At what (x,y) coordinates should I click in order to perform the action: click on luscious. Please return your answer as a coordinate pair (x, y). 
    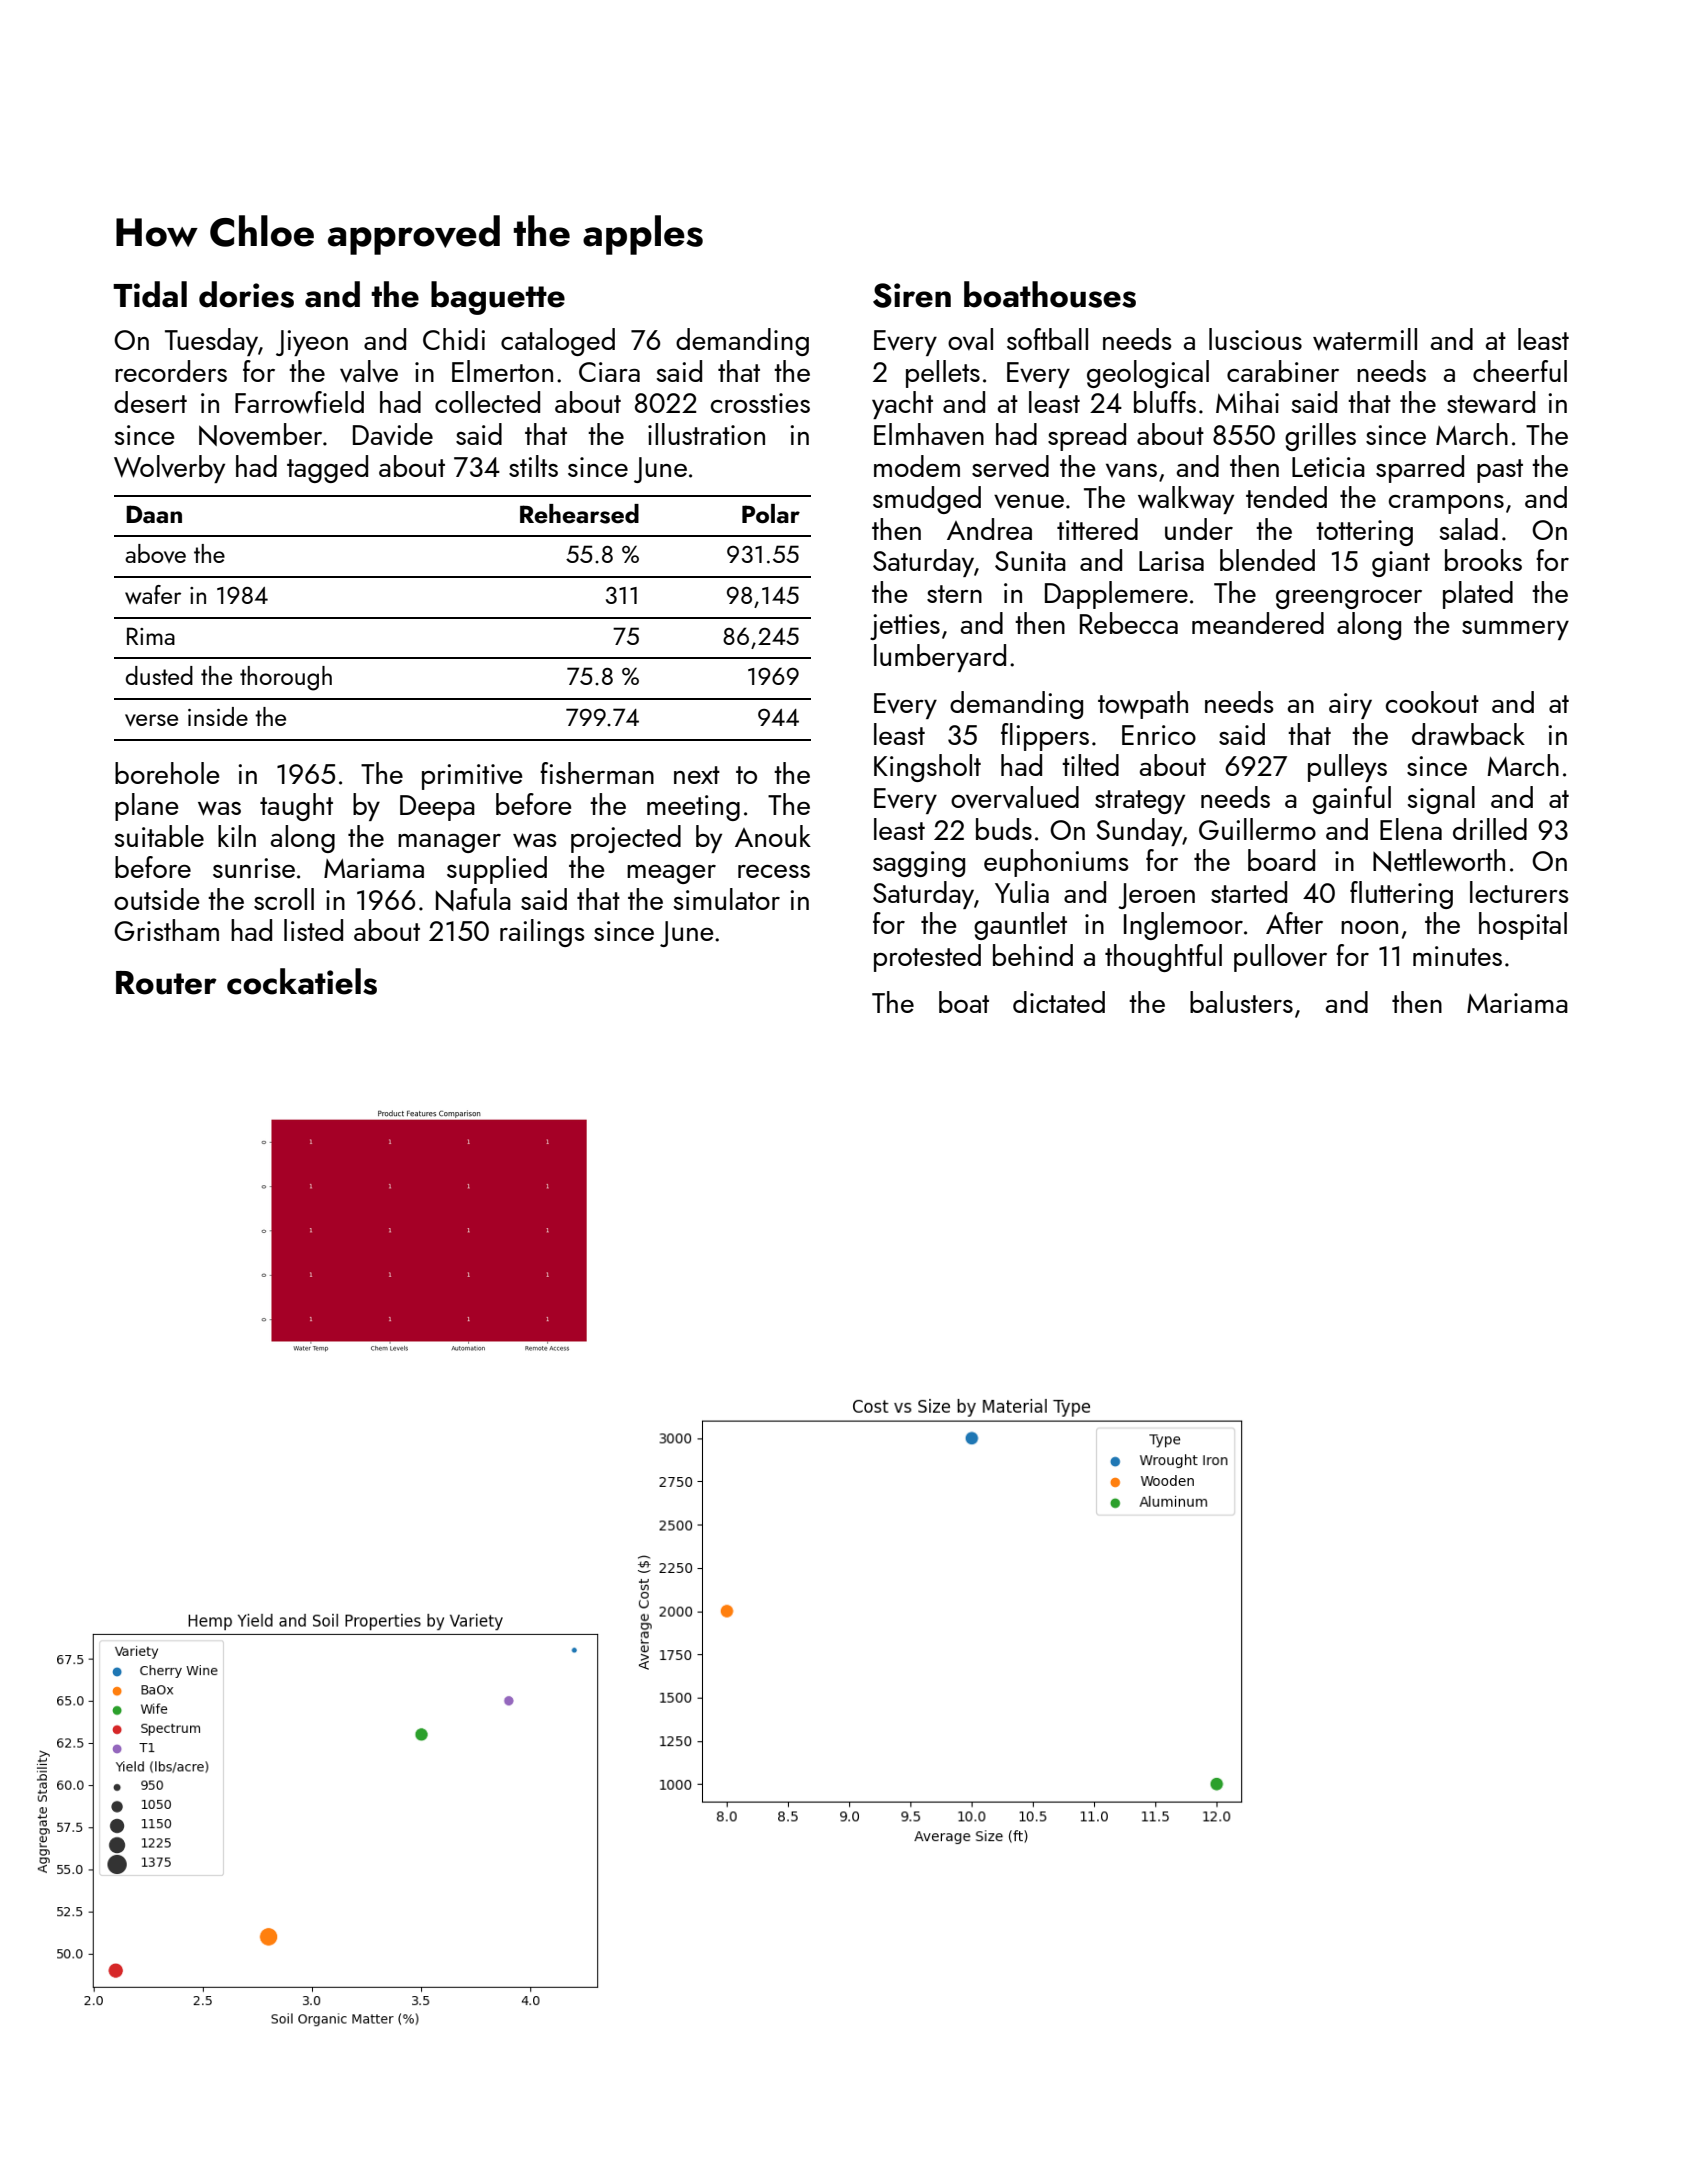
    Looking at the image, I should click on (1255, 339).
